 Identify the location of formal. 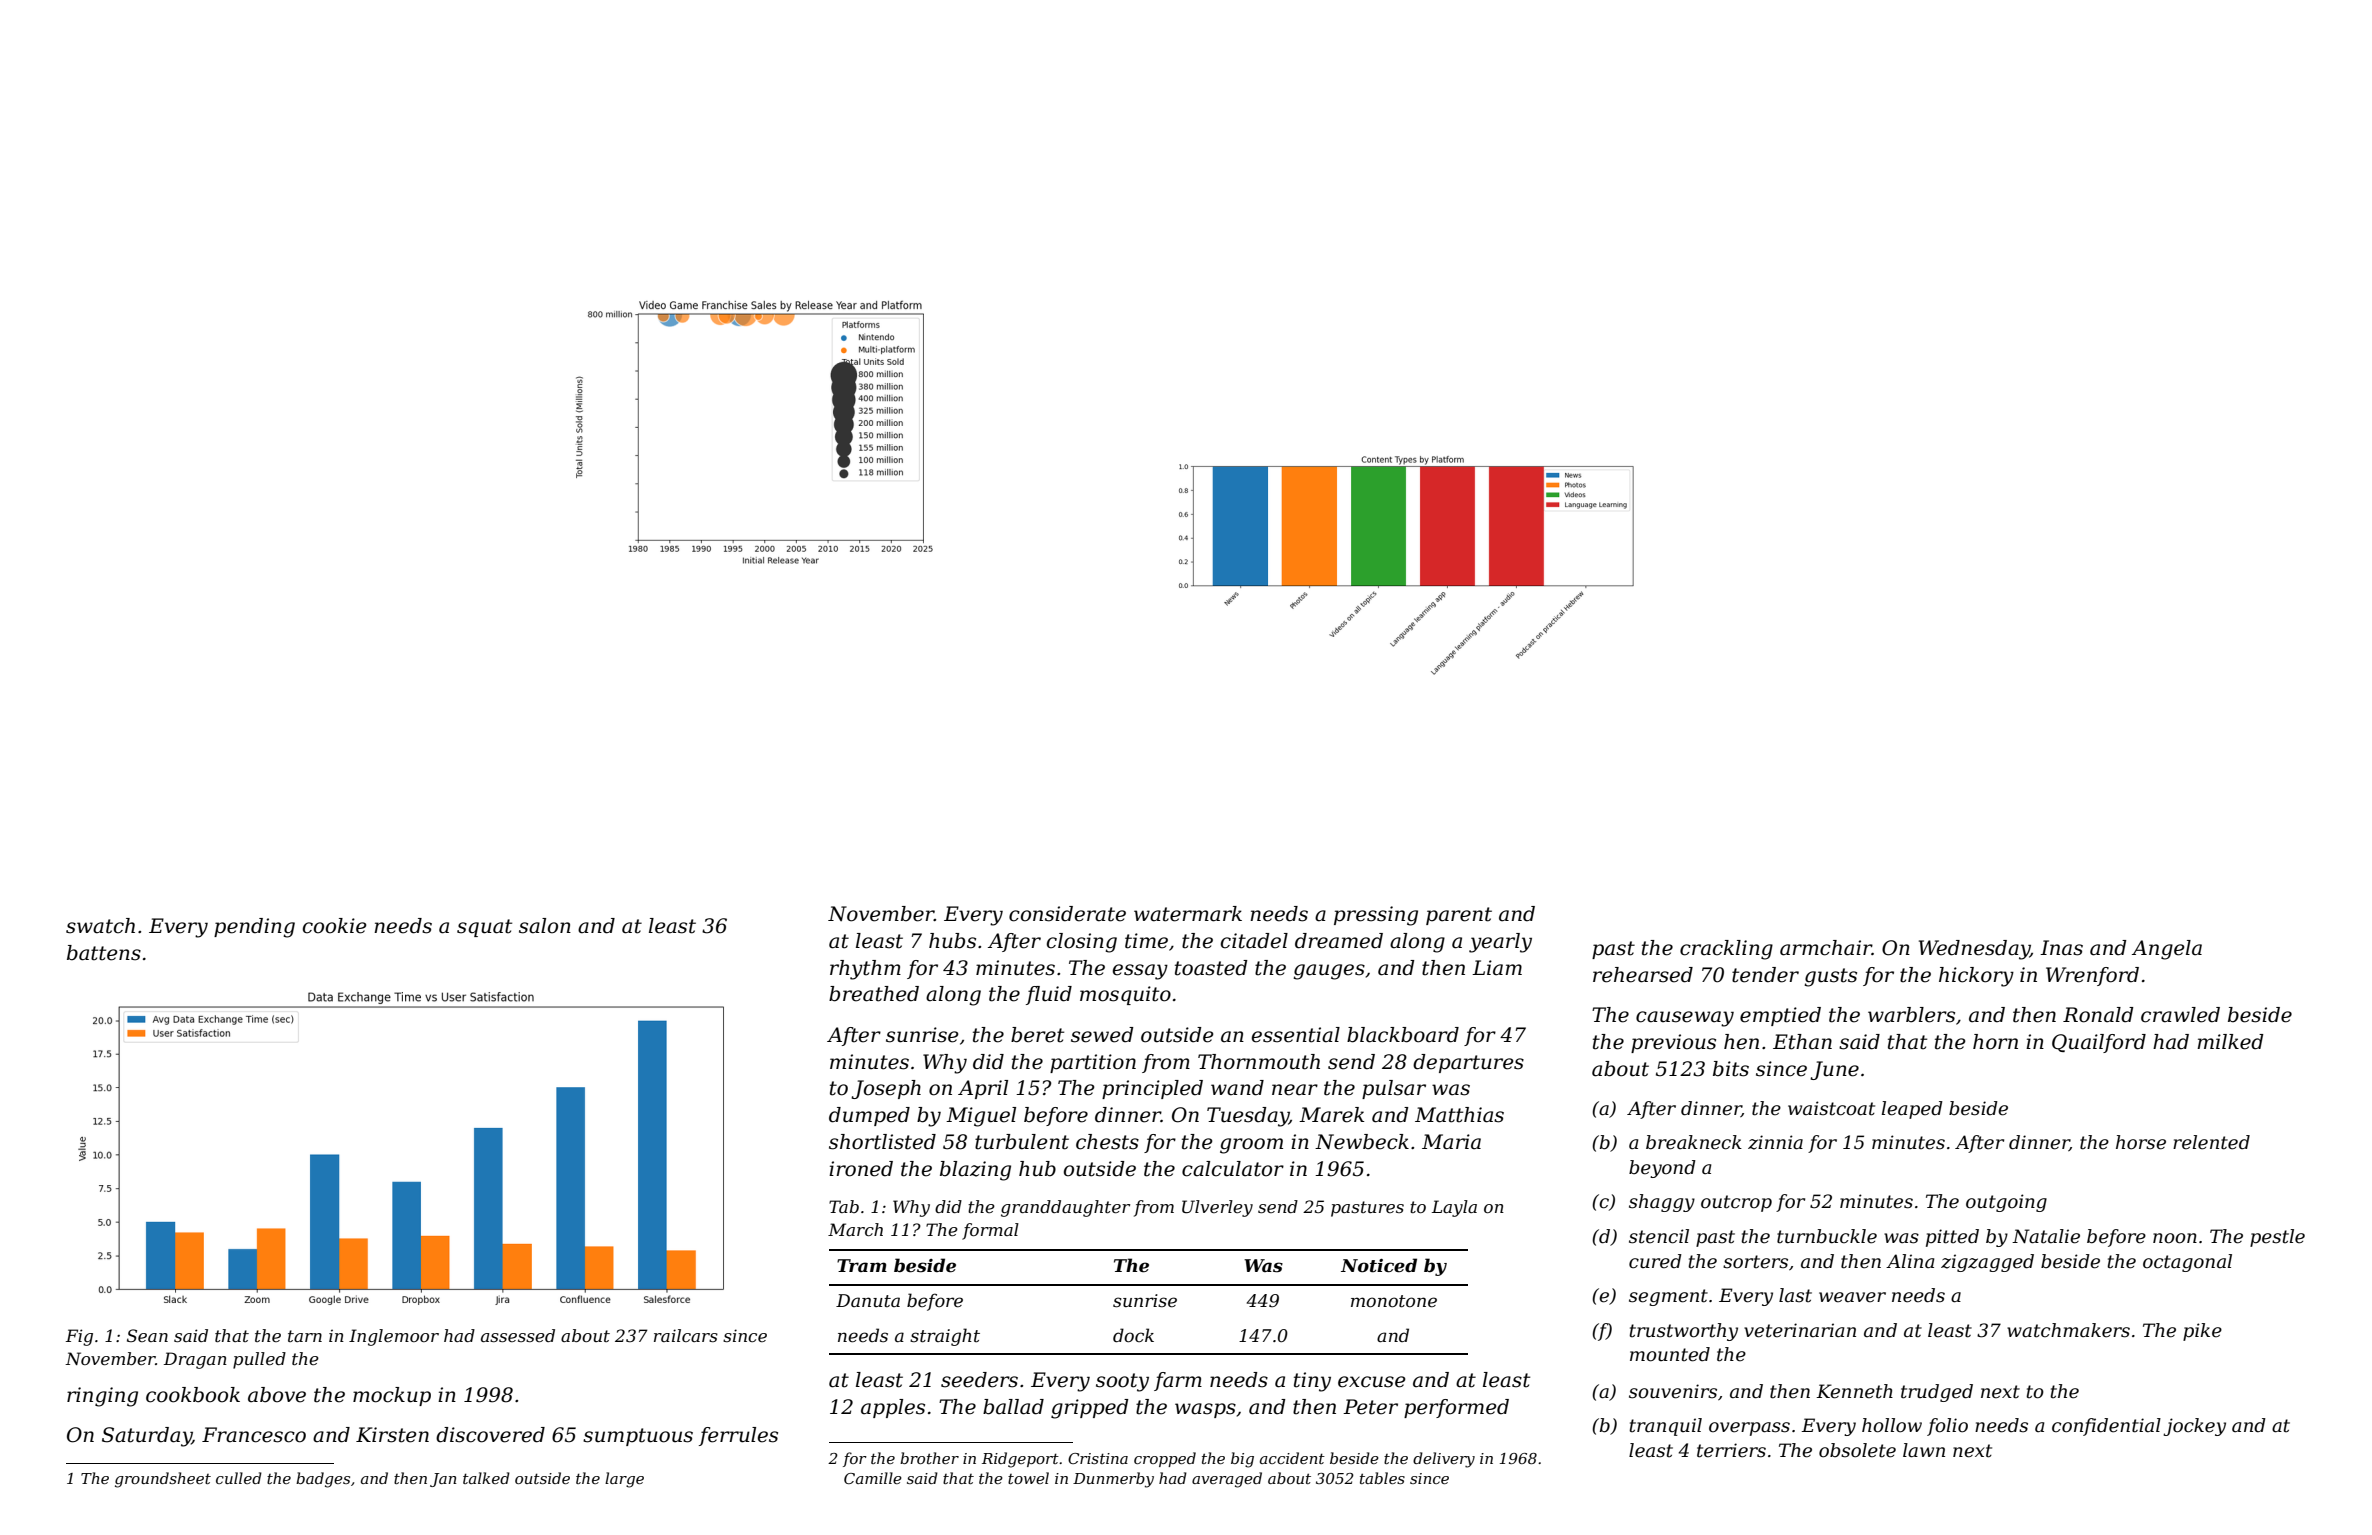
(990, 1231).
